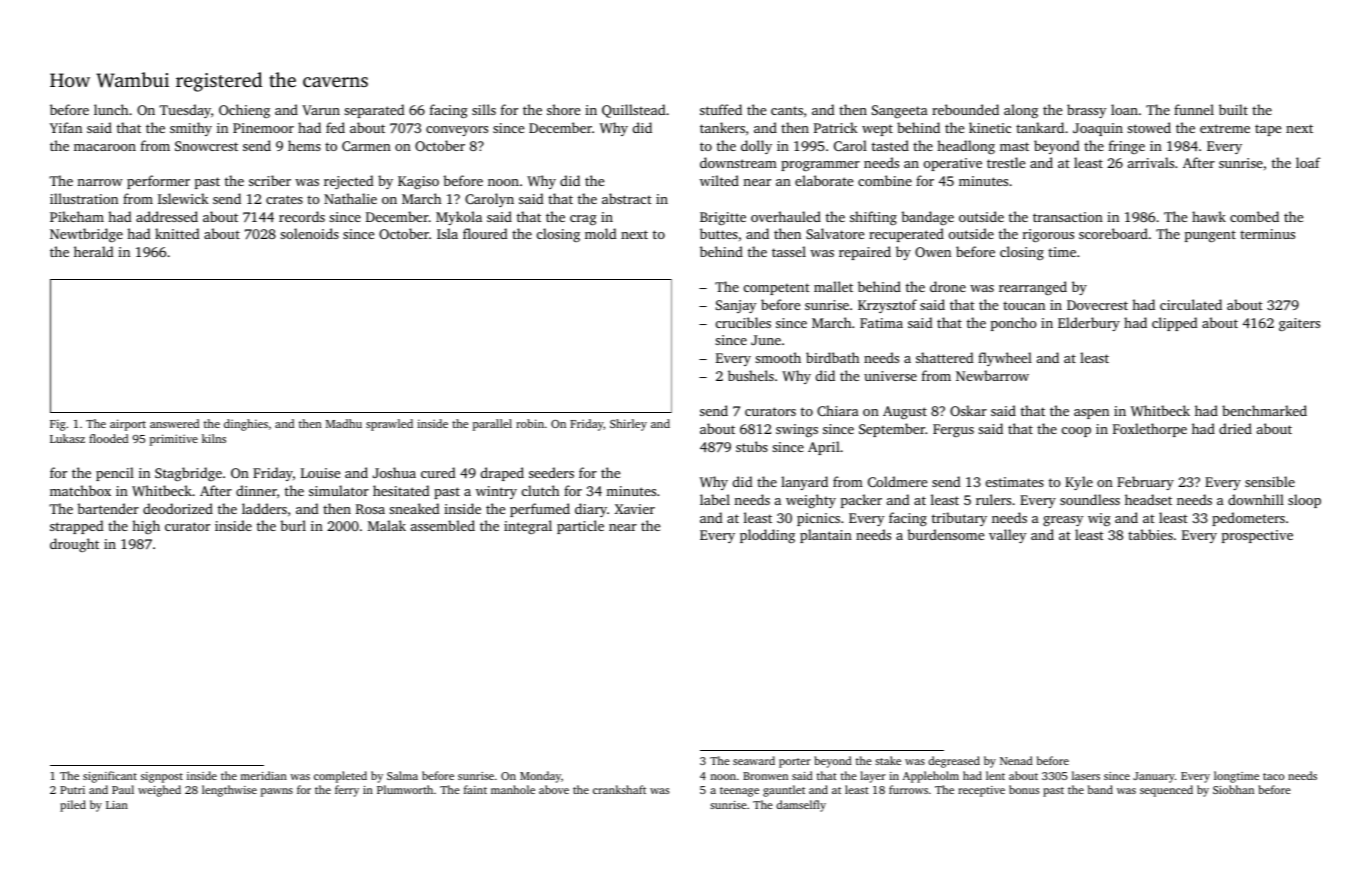 The width and height of the screenshot is (1372, 887). Describe the element at coordinates (1008, 536) in the screenshot. I see `valley` at that location.
